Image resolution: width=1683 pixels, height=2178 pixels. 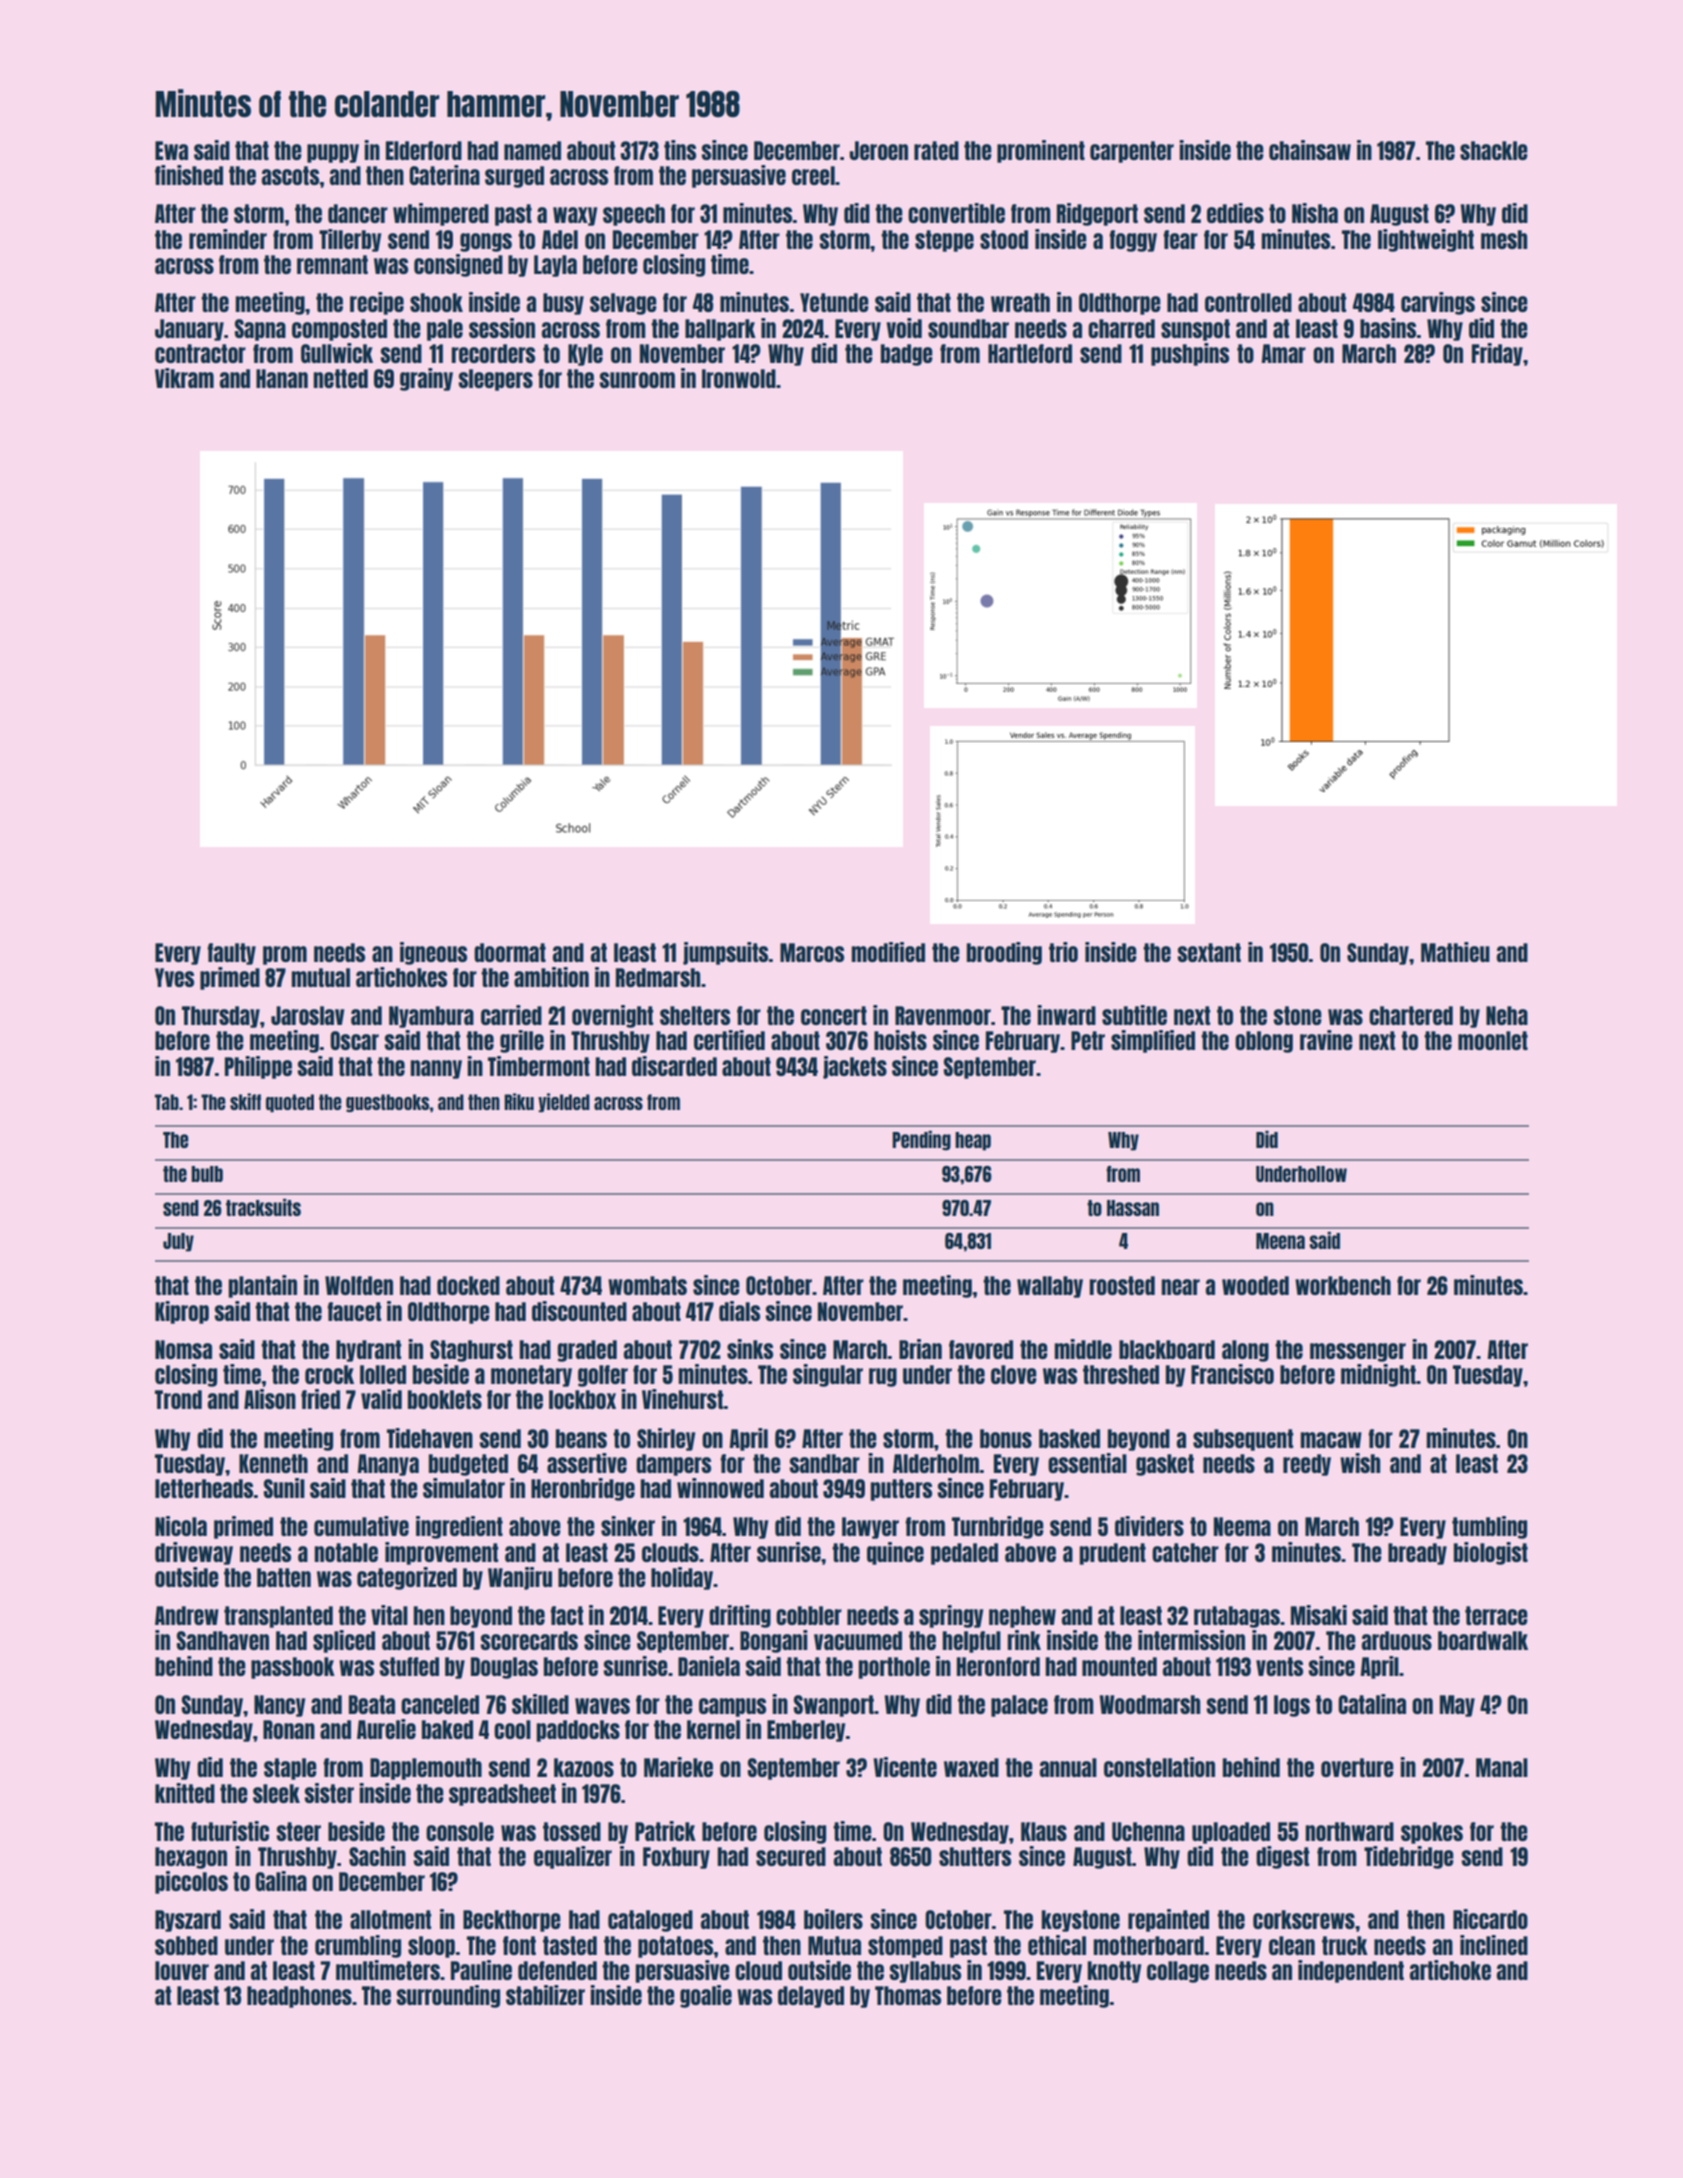 What do you see at coordinates (1283, 353) in the image?
I see `Amar` at bounding box center [1283, 353].
